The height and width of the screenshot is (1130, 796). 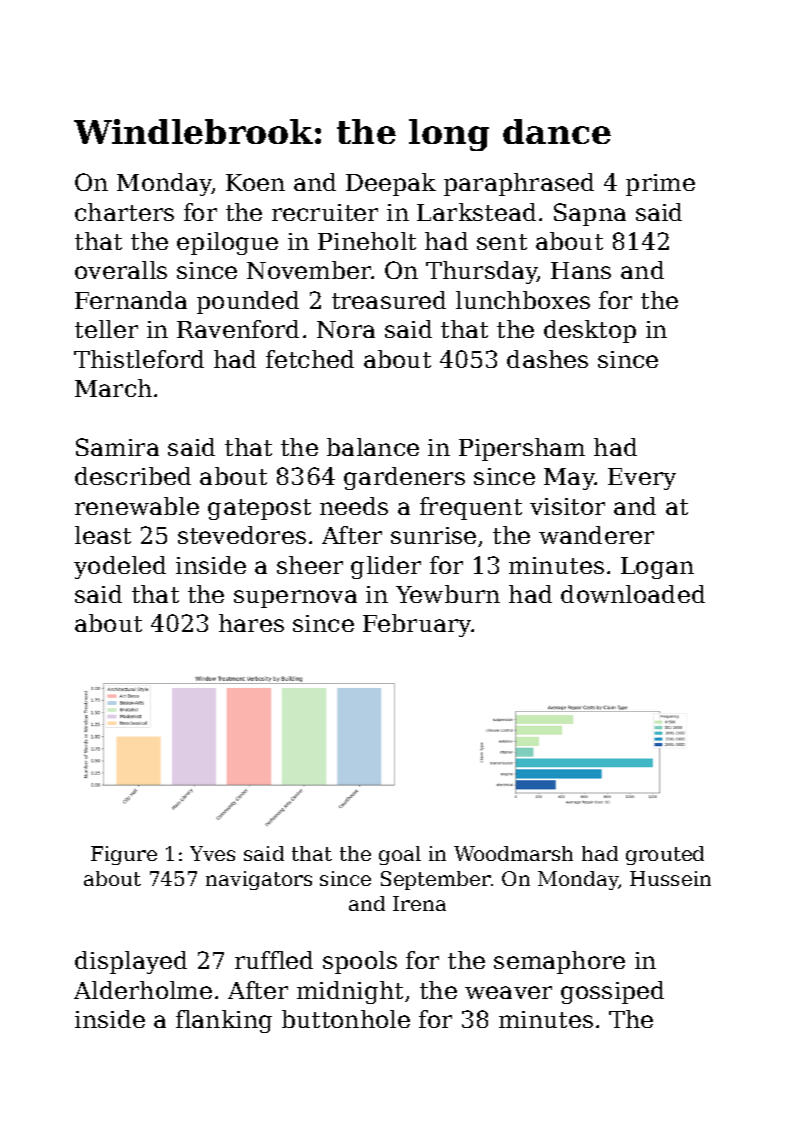 What do you see at coordinates (448, 594) in the screenshot?
I see `Yewburn` at bounding box center [448, 594].
